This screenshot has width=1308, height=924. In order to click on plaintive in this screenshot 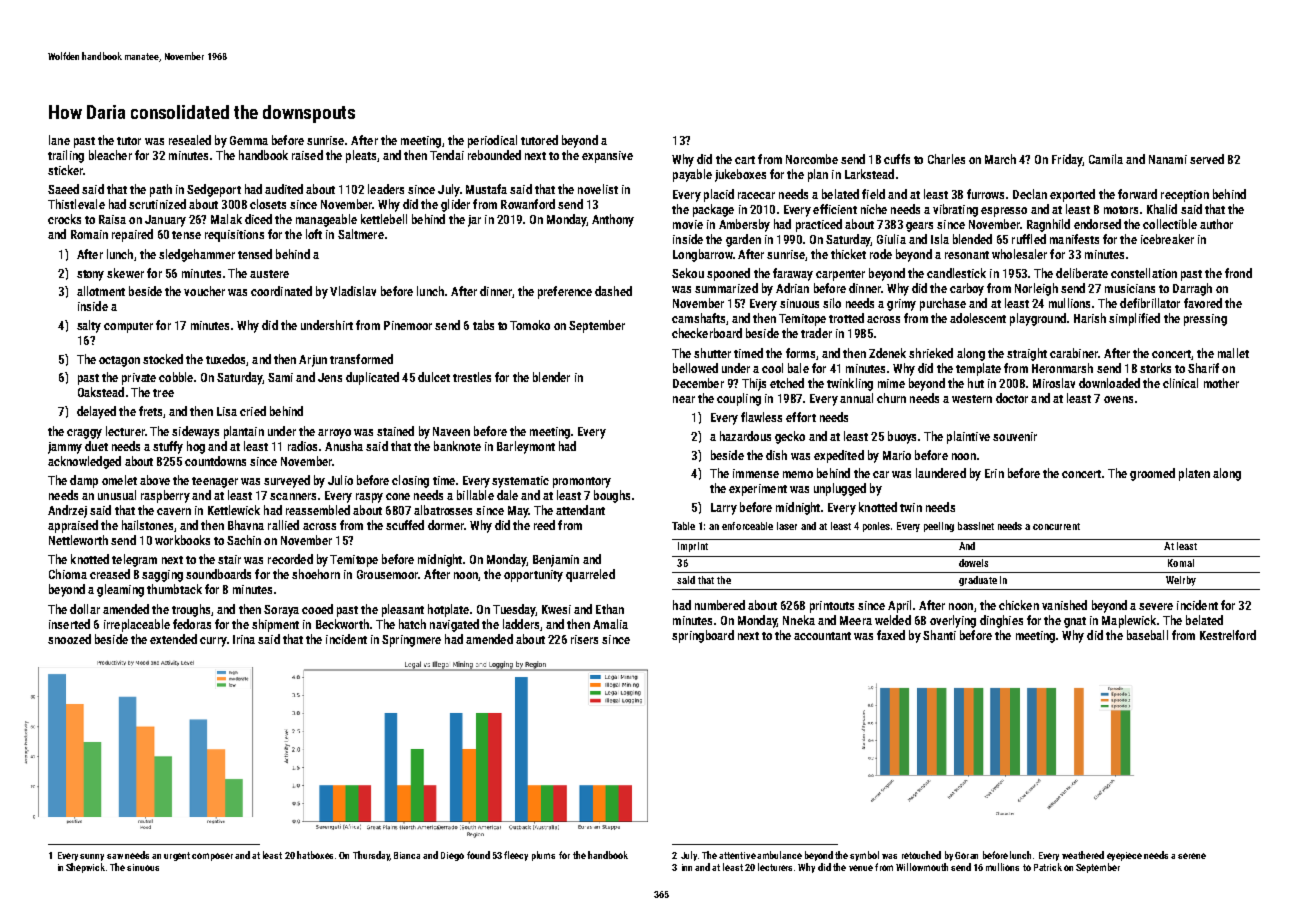, I will do `click(968, 437)`.
